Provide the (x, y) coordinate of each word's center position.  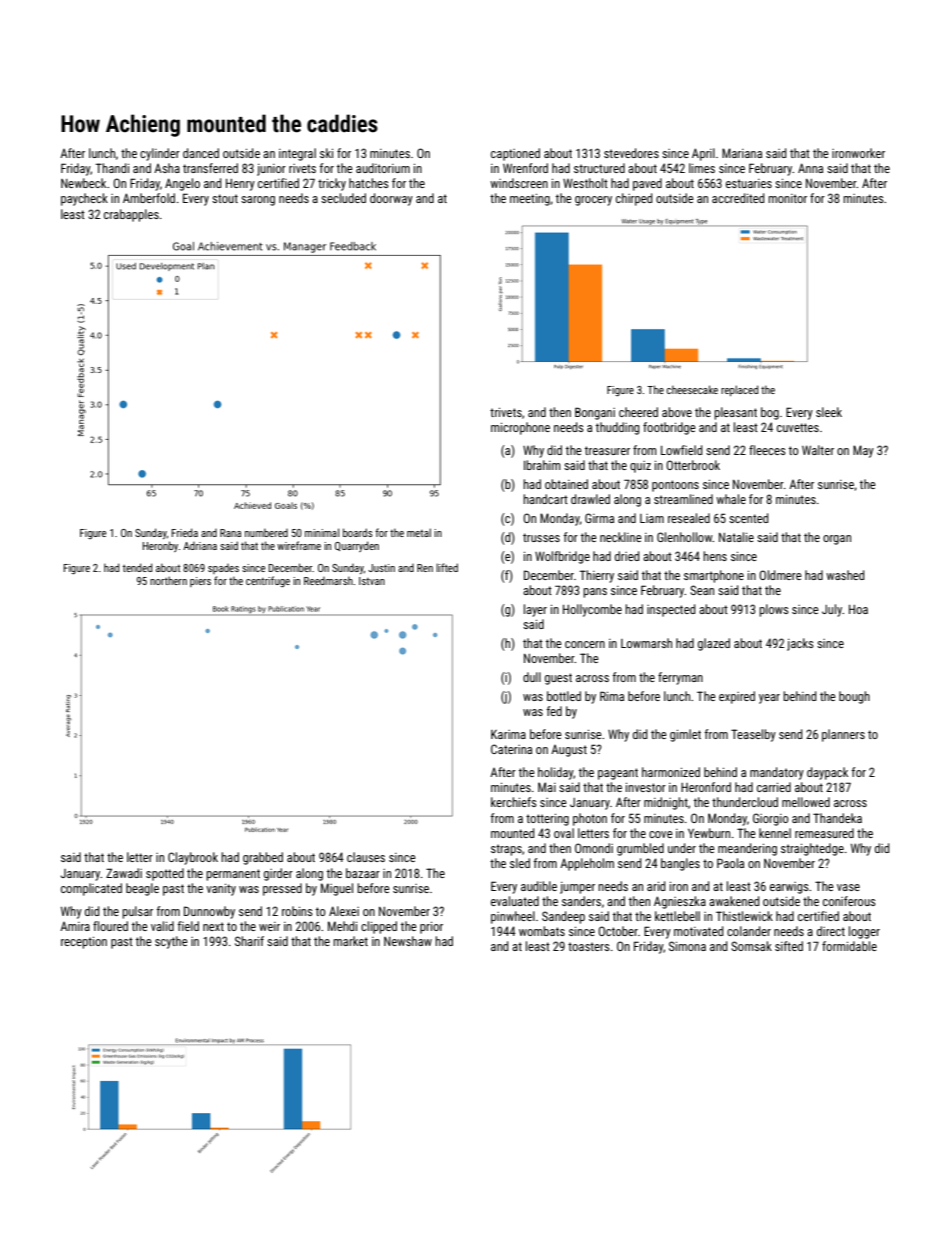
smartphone (714, 576)
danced (201, 153)
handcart (545, 499)
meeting (530, 200)
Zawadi (124, 873)
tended (137, 567)
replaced (739, 390)
